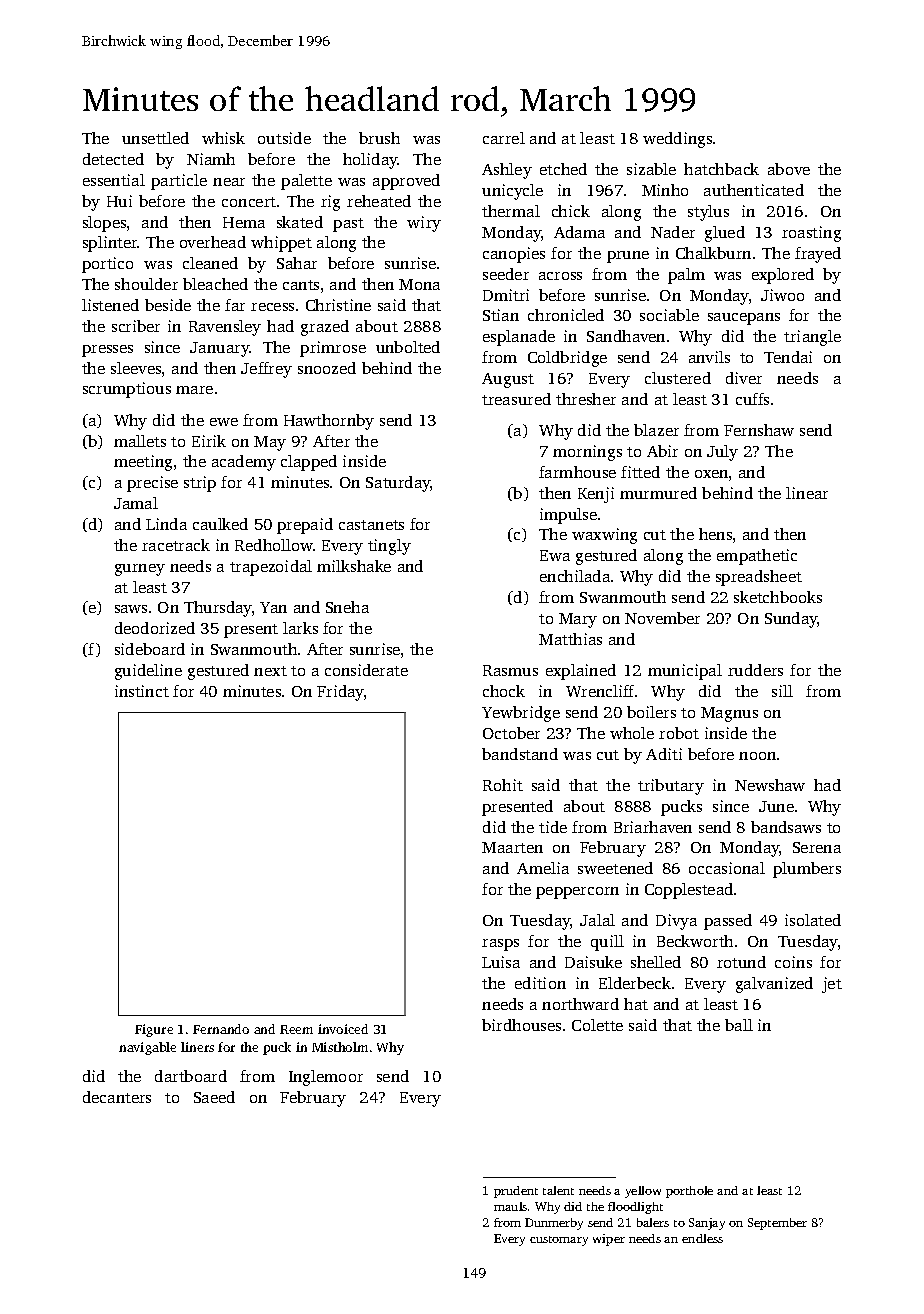  Describe the element at coordinates (142, 691) in the image. I see `instinct` at that location.
